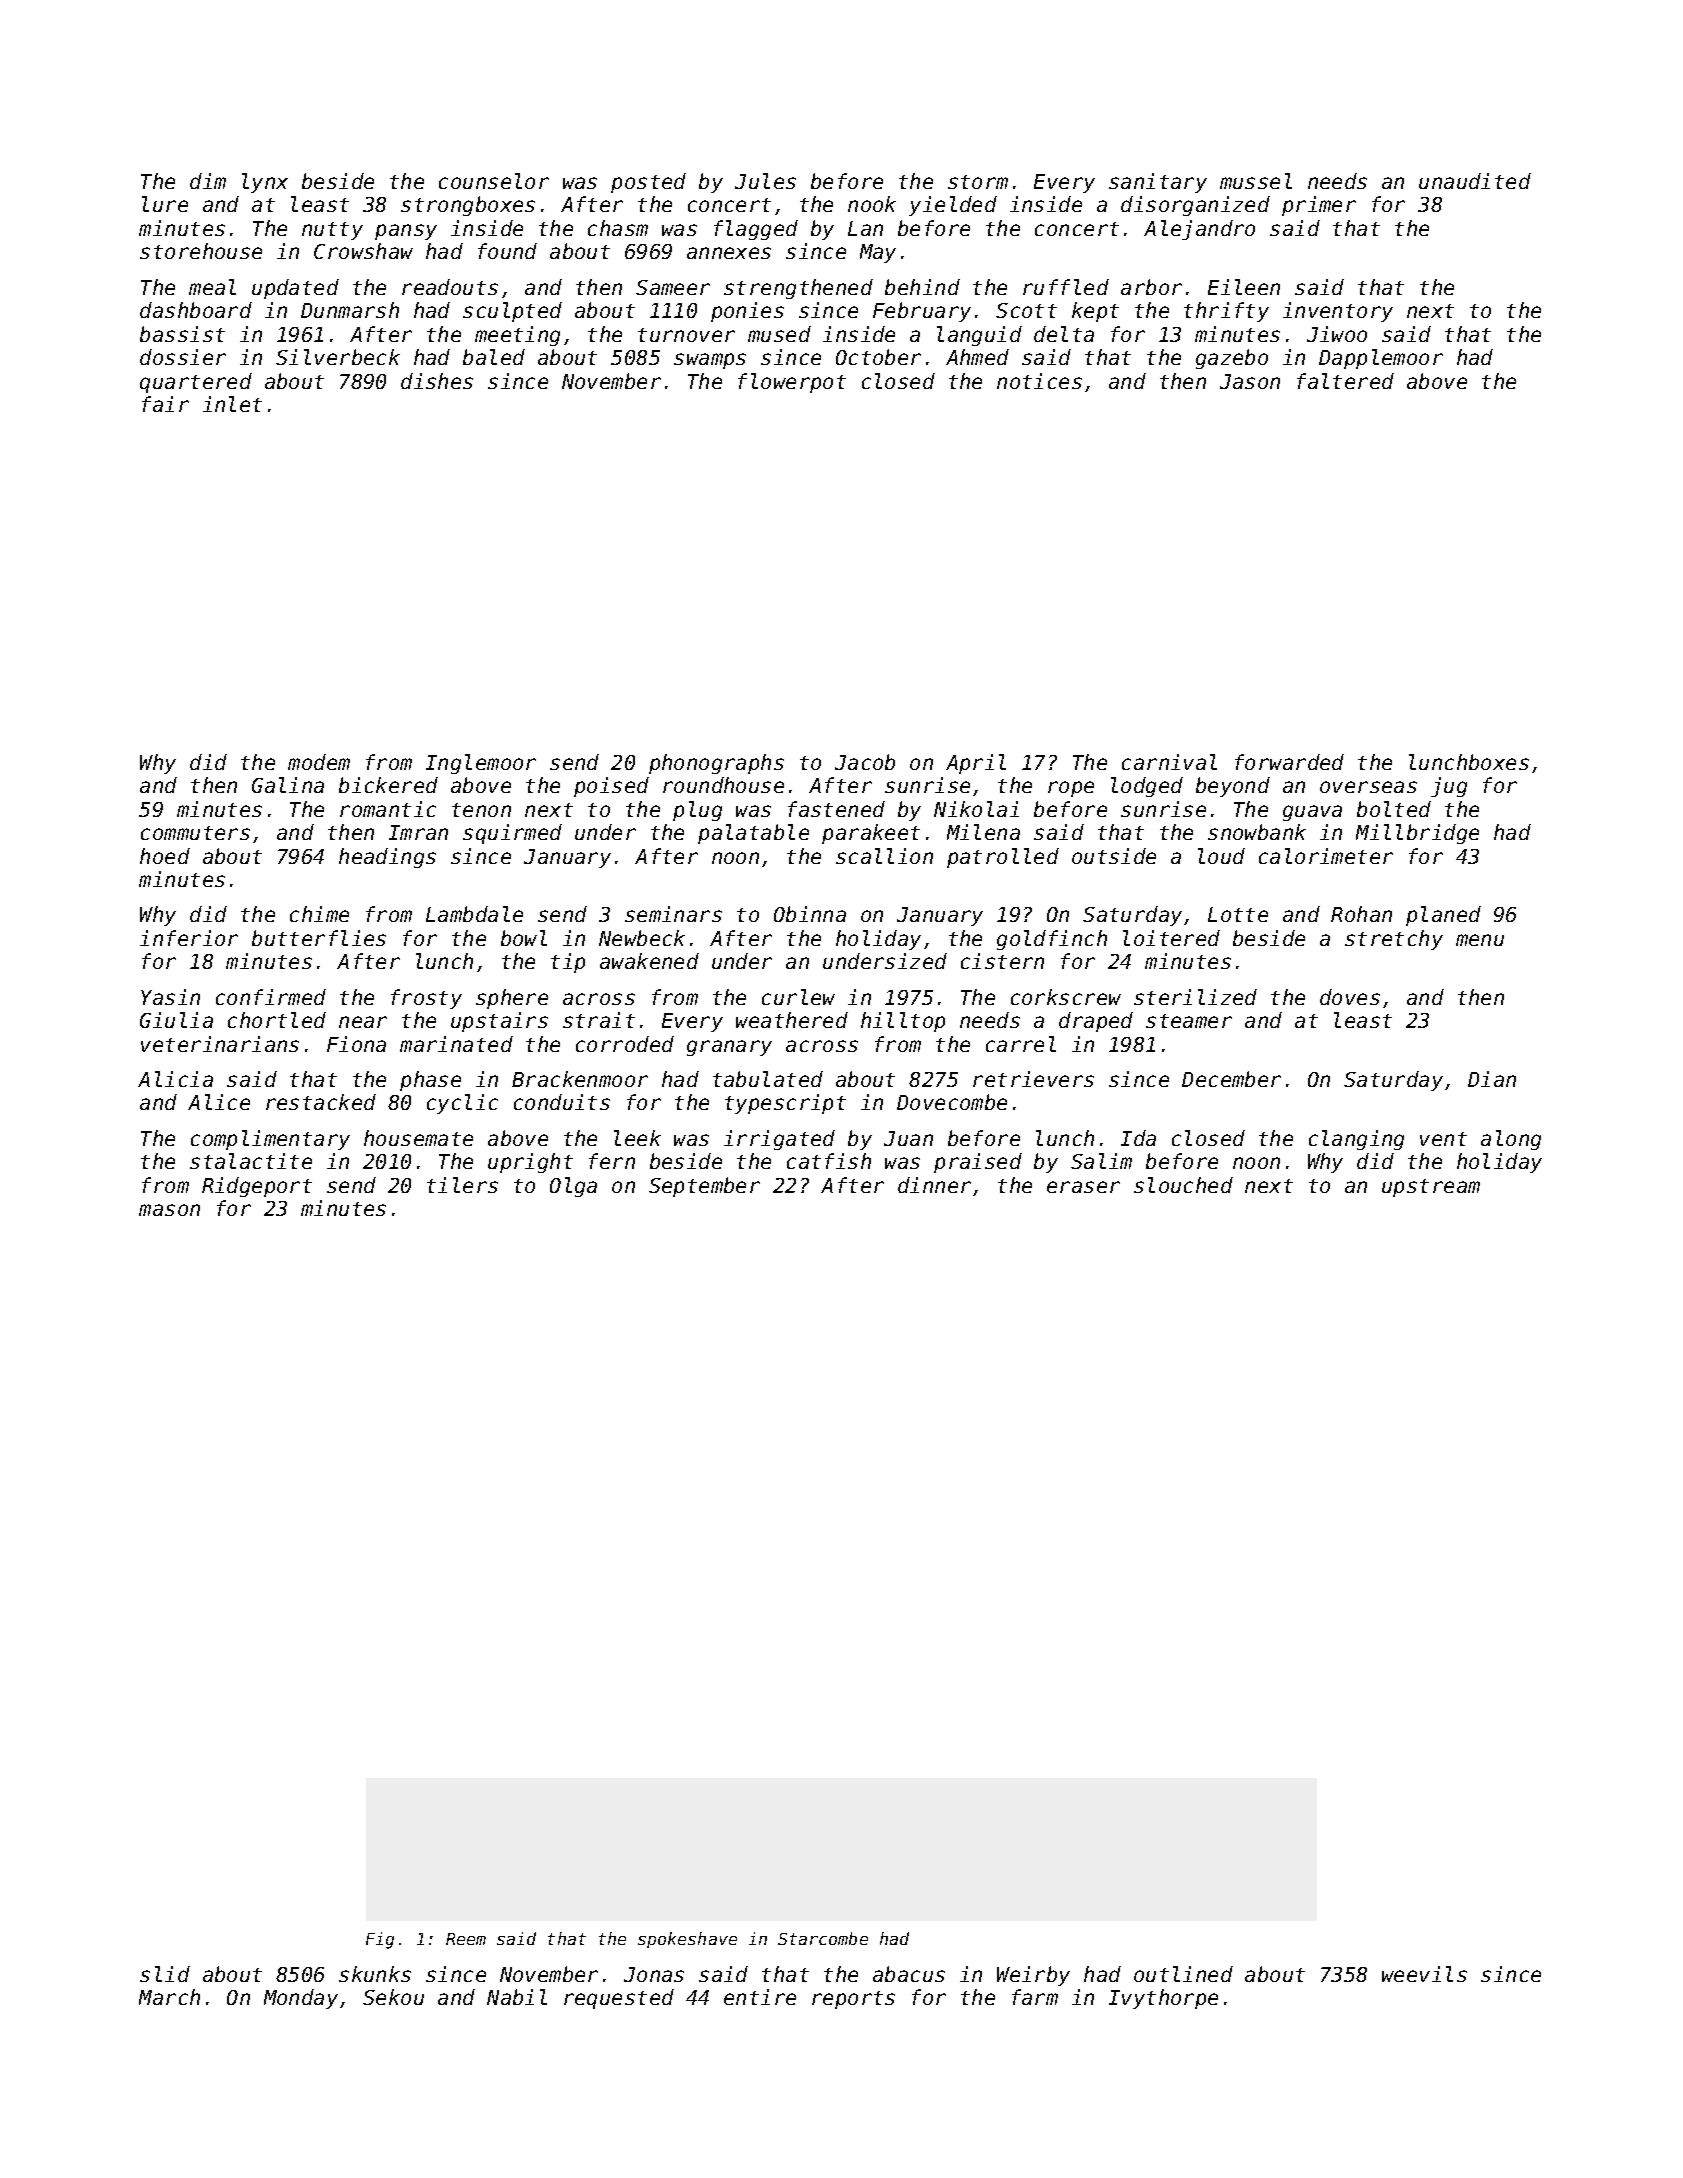 Image resolution: width=1683 pixels, height=2178 pixels. What do you see at coordinates (169, 1210) in the document?
I see `mason` at bounding box center [169, 1210].
